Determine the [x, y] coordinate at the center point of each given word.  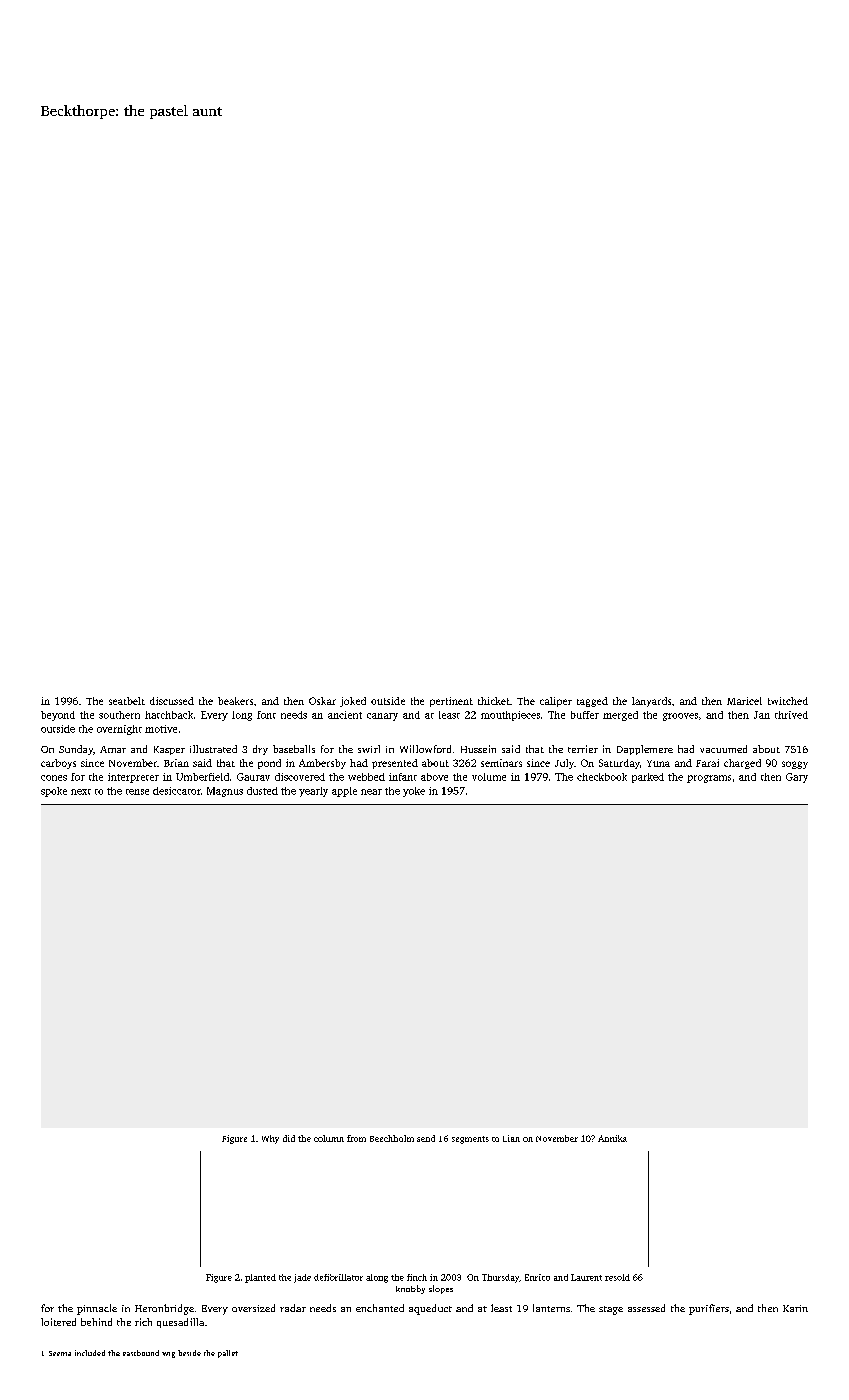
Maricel [744, 701]
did [289, 1138]
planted [260, 1278]
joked [353, 702]
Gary [797, 778]
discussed [172, 701]
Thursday [500, 1278]
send [426, 1138]
